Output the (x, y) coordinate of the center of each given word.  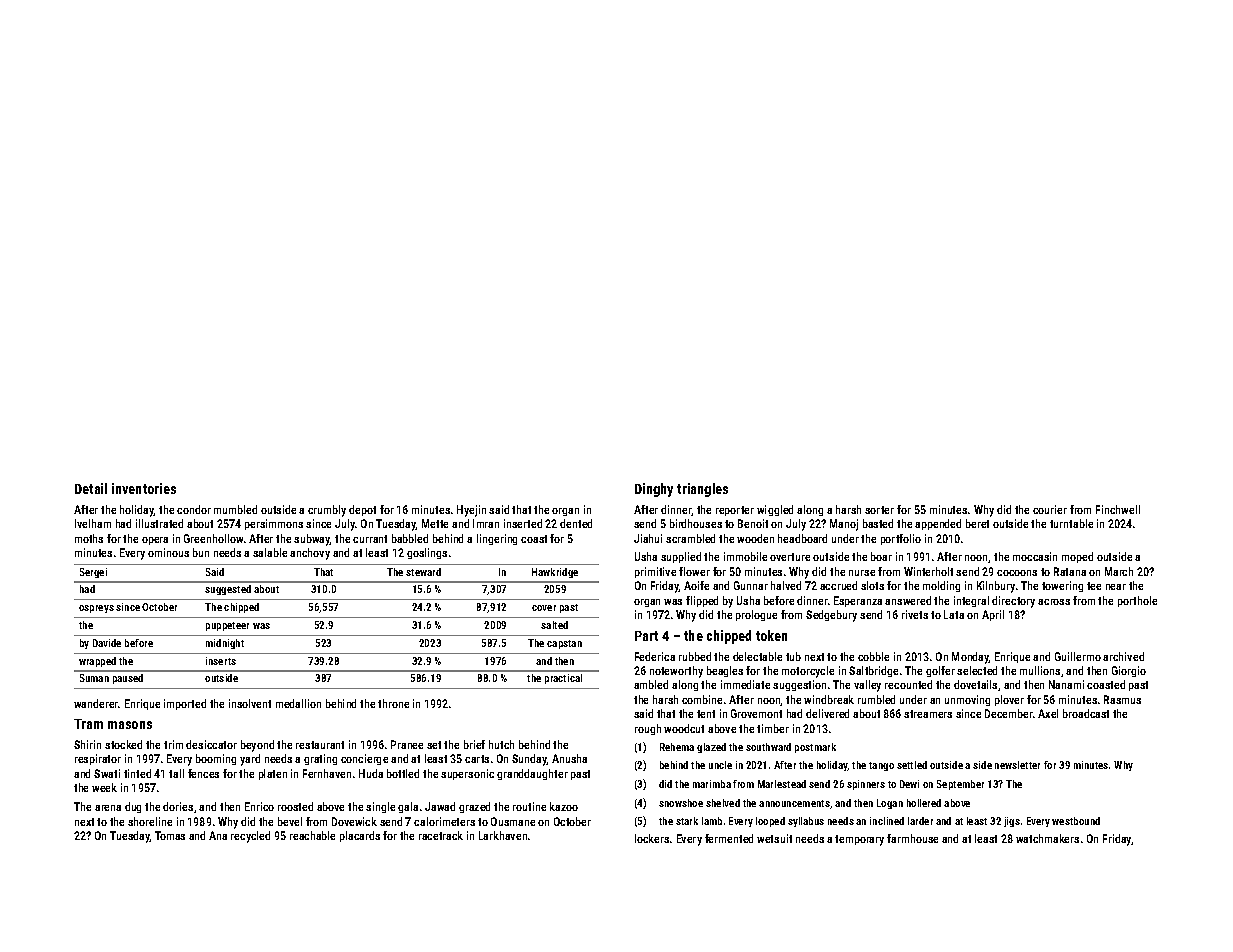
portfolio (901, 539)
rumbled (876, 699)
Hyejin (471, 511)
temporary (859, 840)
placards (360, 836)
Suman (94, 678)
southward (768, 747)
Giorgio (1129, 671)
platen (273, 774)
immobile (745, 556)
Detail (91, 488)
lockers (652, 838)
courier (1050, 509)
